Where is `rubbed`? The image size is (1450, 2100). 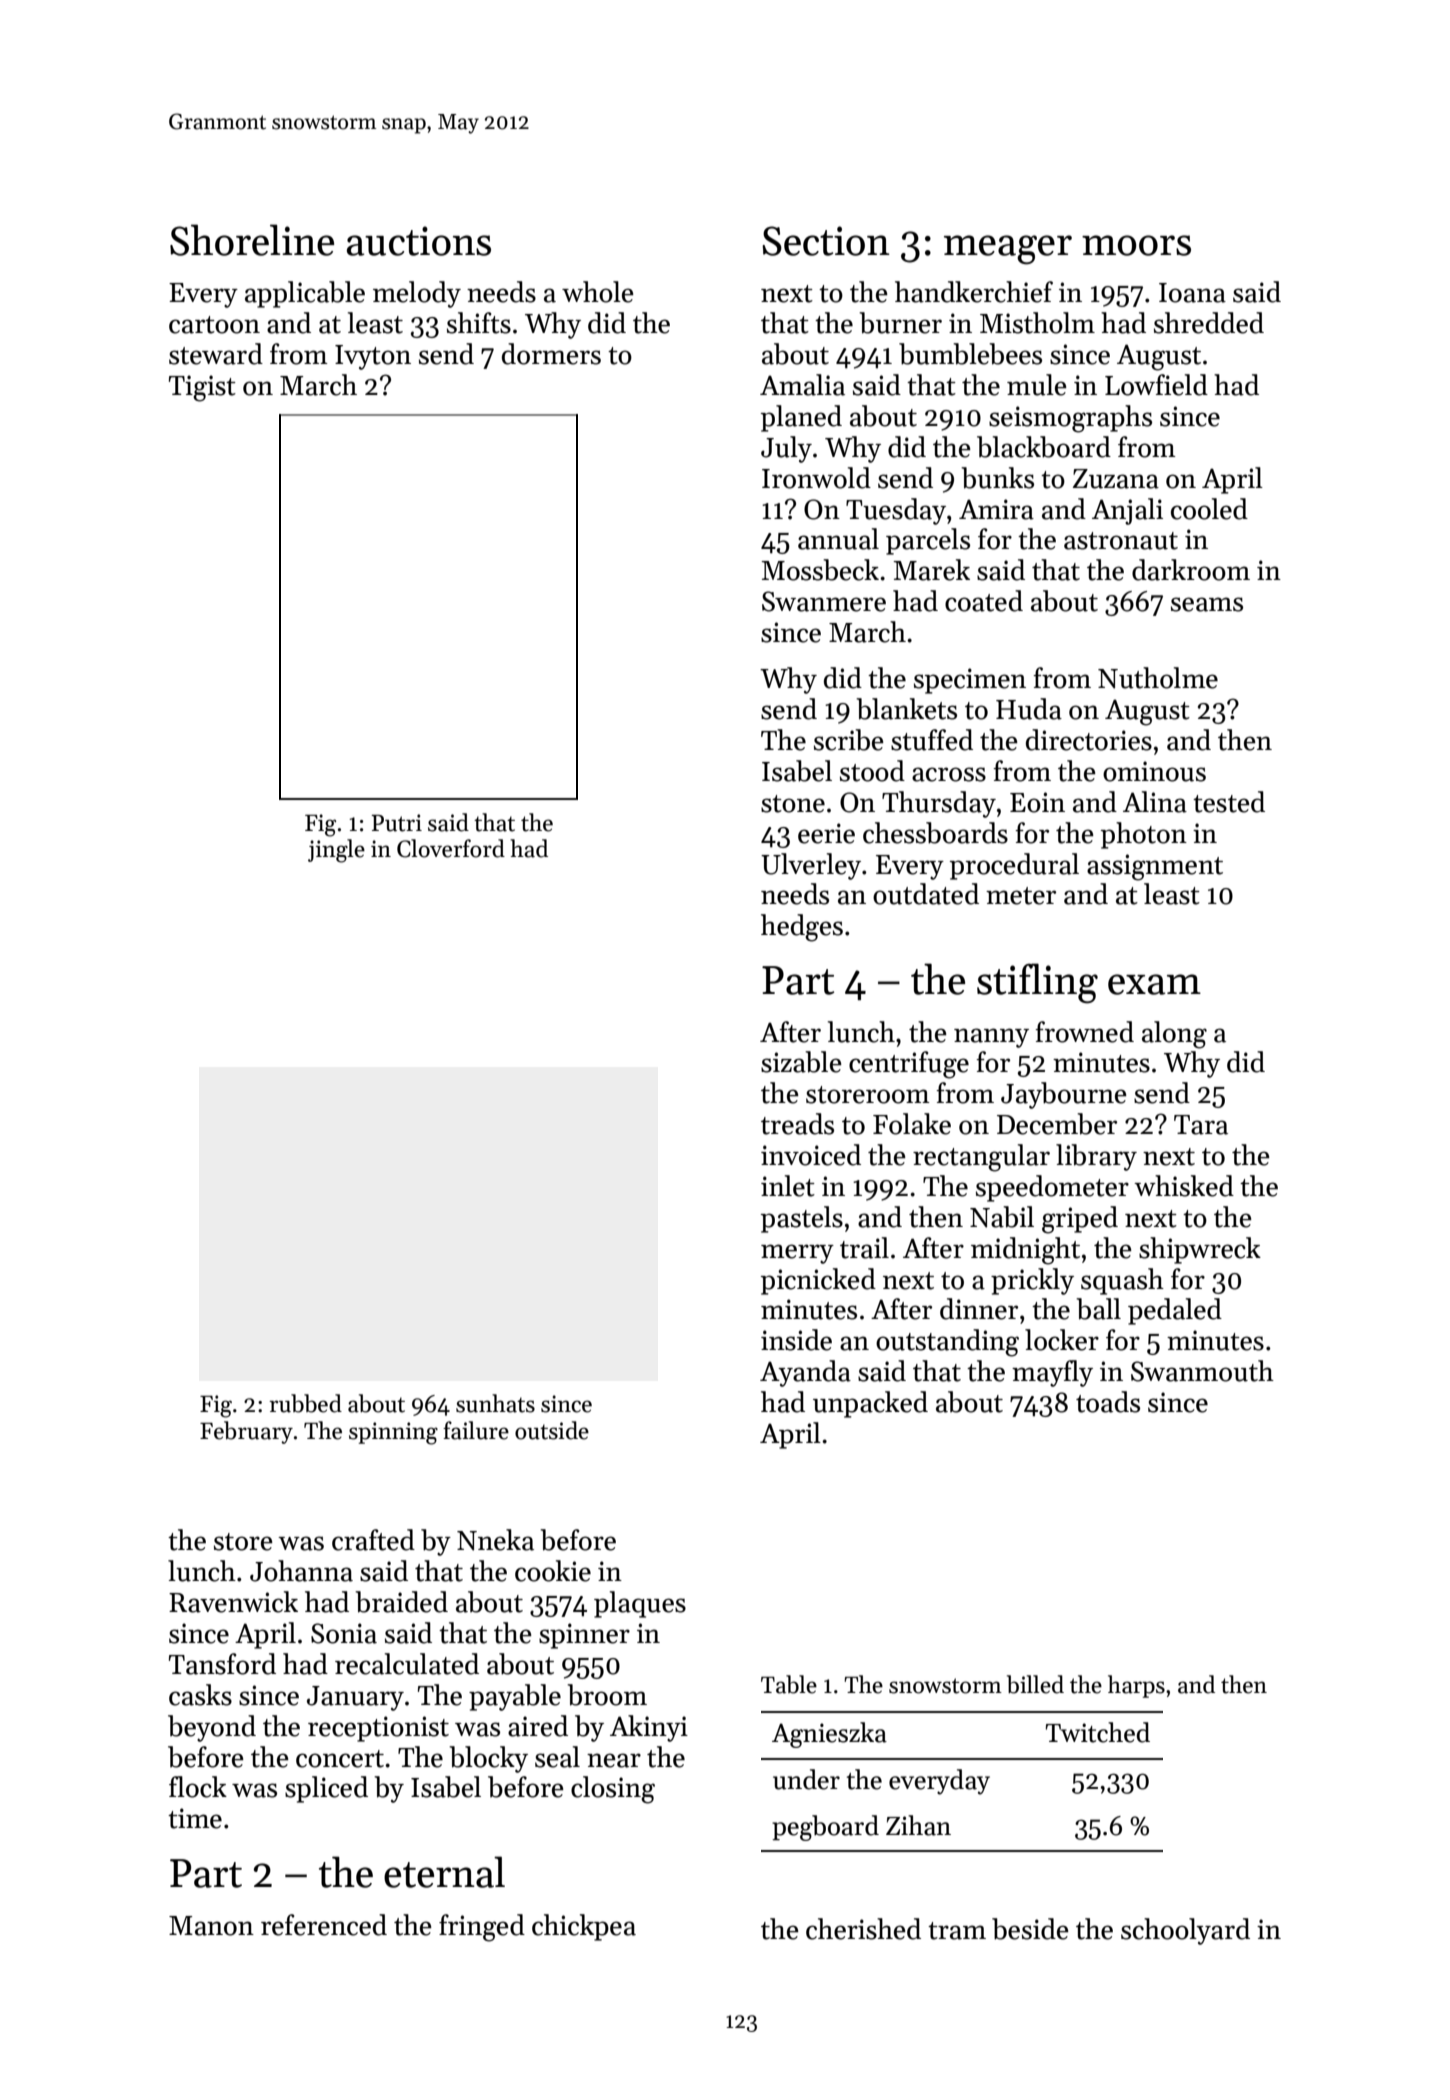 rubbed is located at coordinates (305, 1403).
